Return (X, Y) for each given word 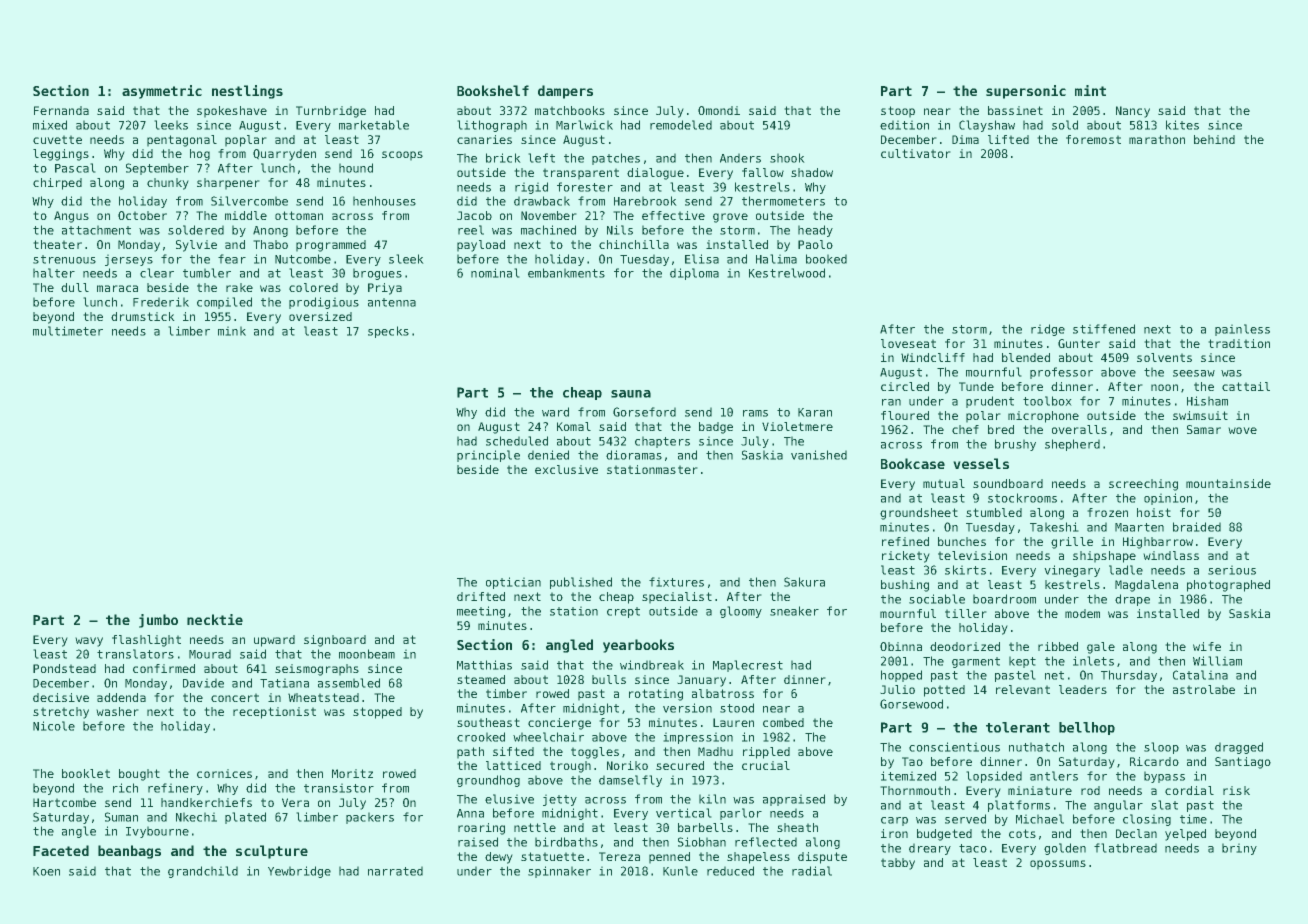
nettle (535, 827)
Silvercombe (249, 201)
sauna (631, 394)
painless (1242, 330)
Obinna (901, 646)
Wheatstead (323, 697)
